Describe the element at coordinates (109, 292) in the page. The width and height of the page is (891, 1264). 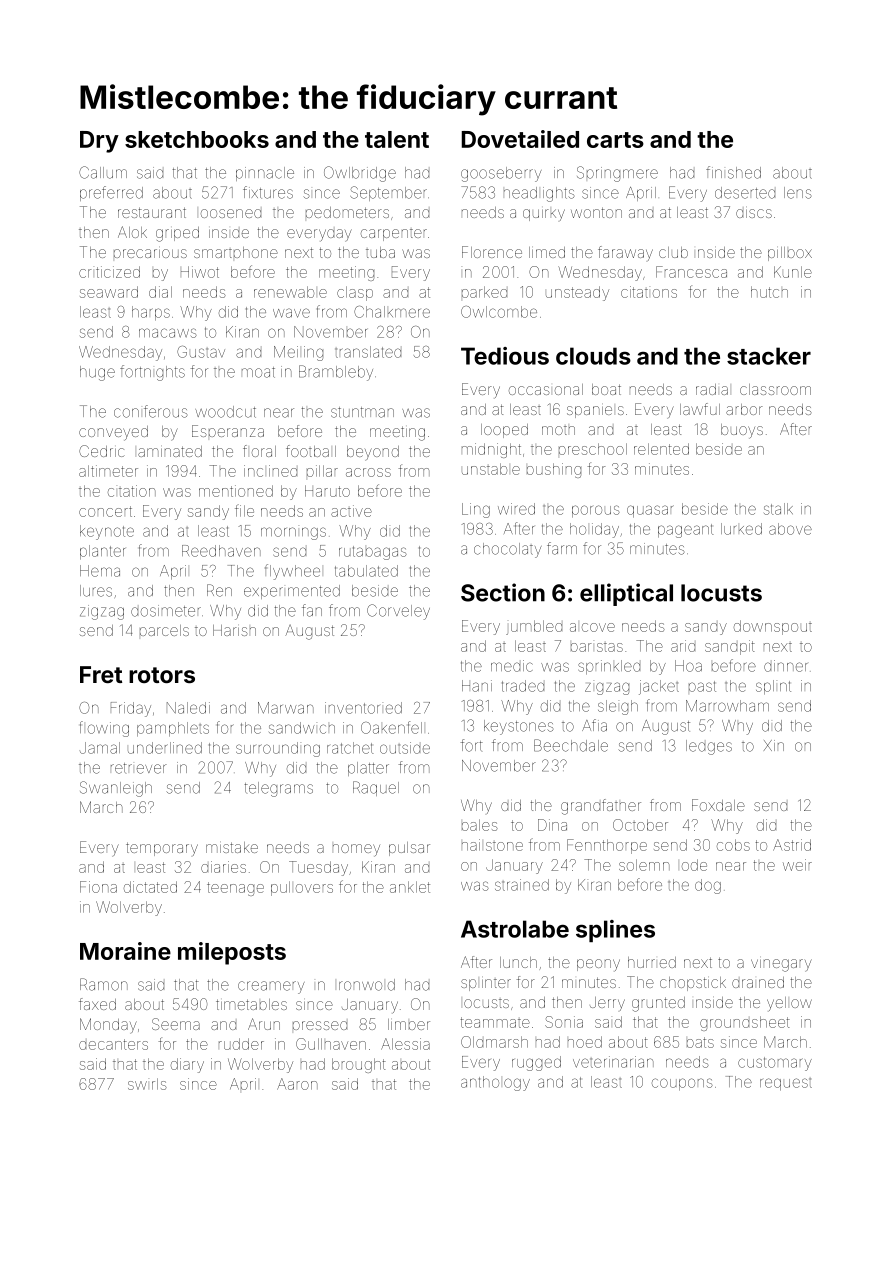
I see `seaward` at that location.
